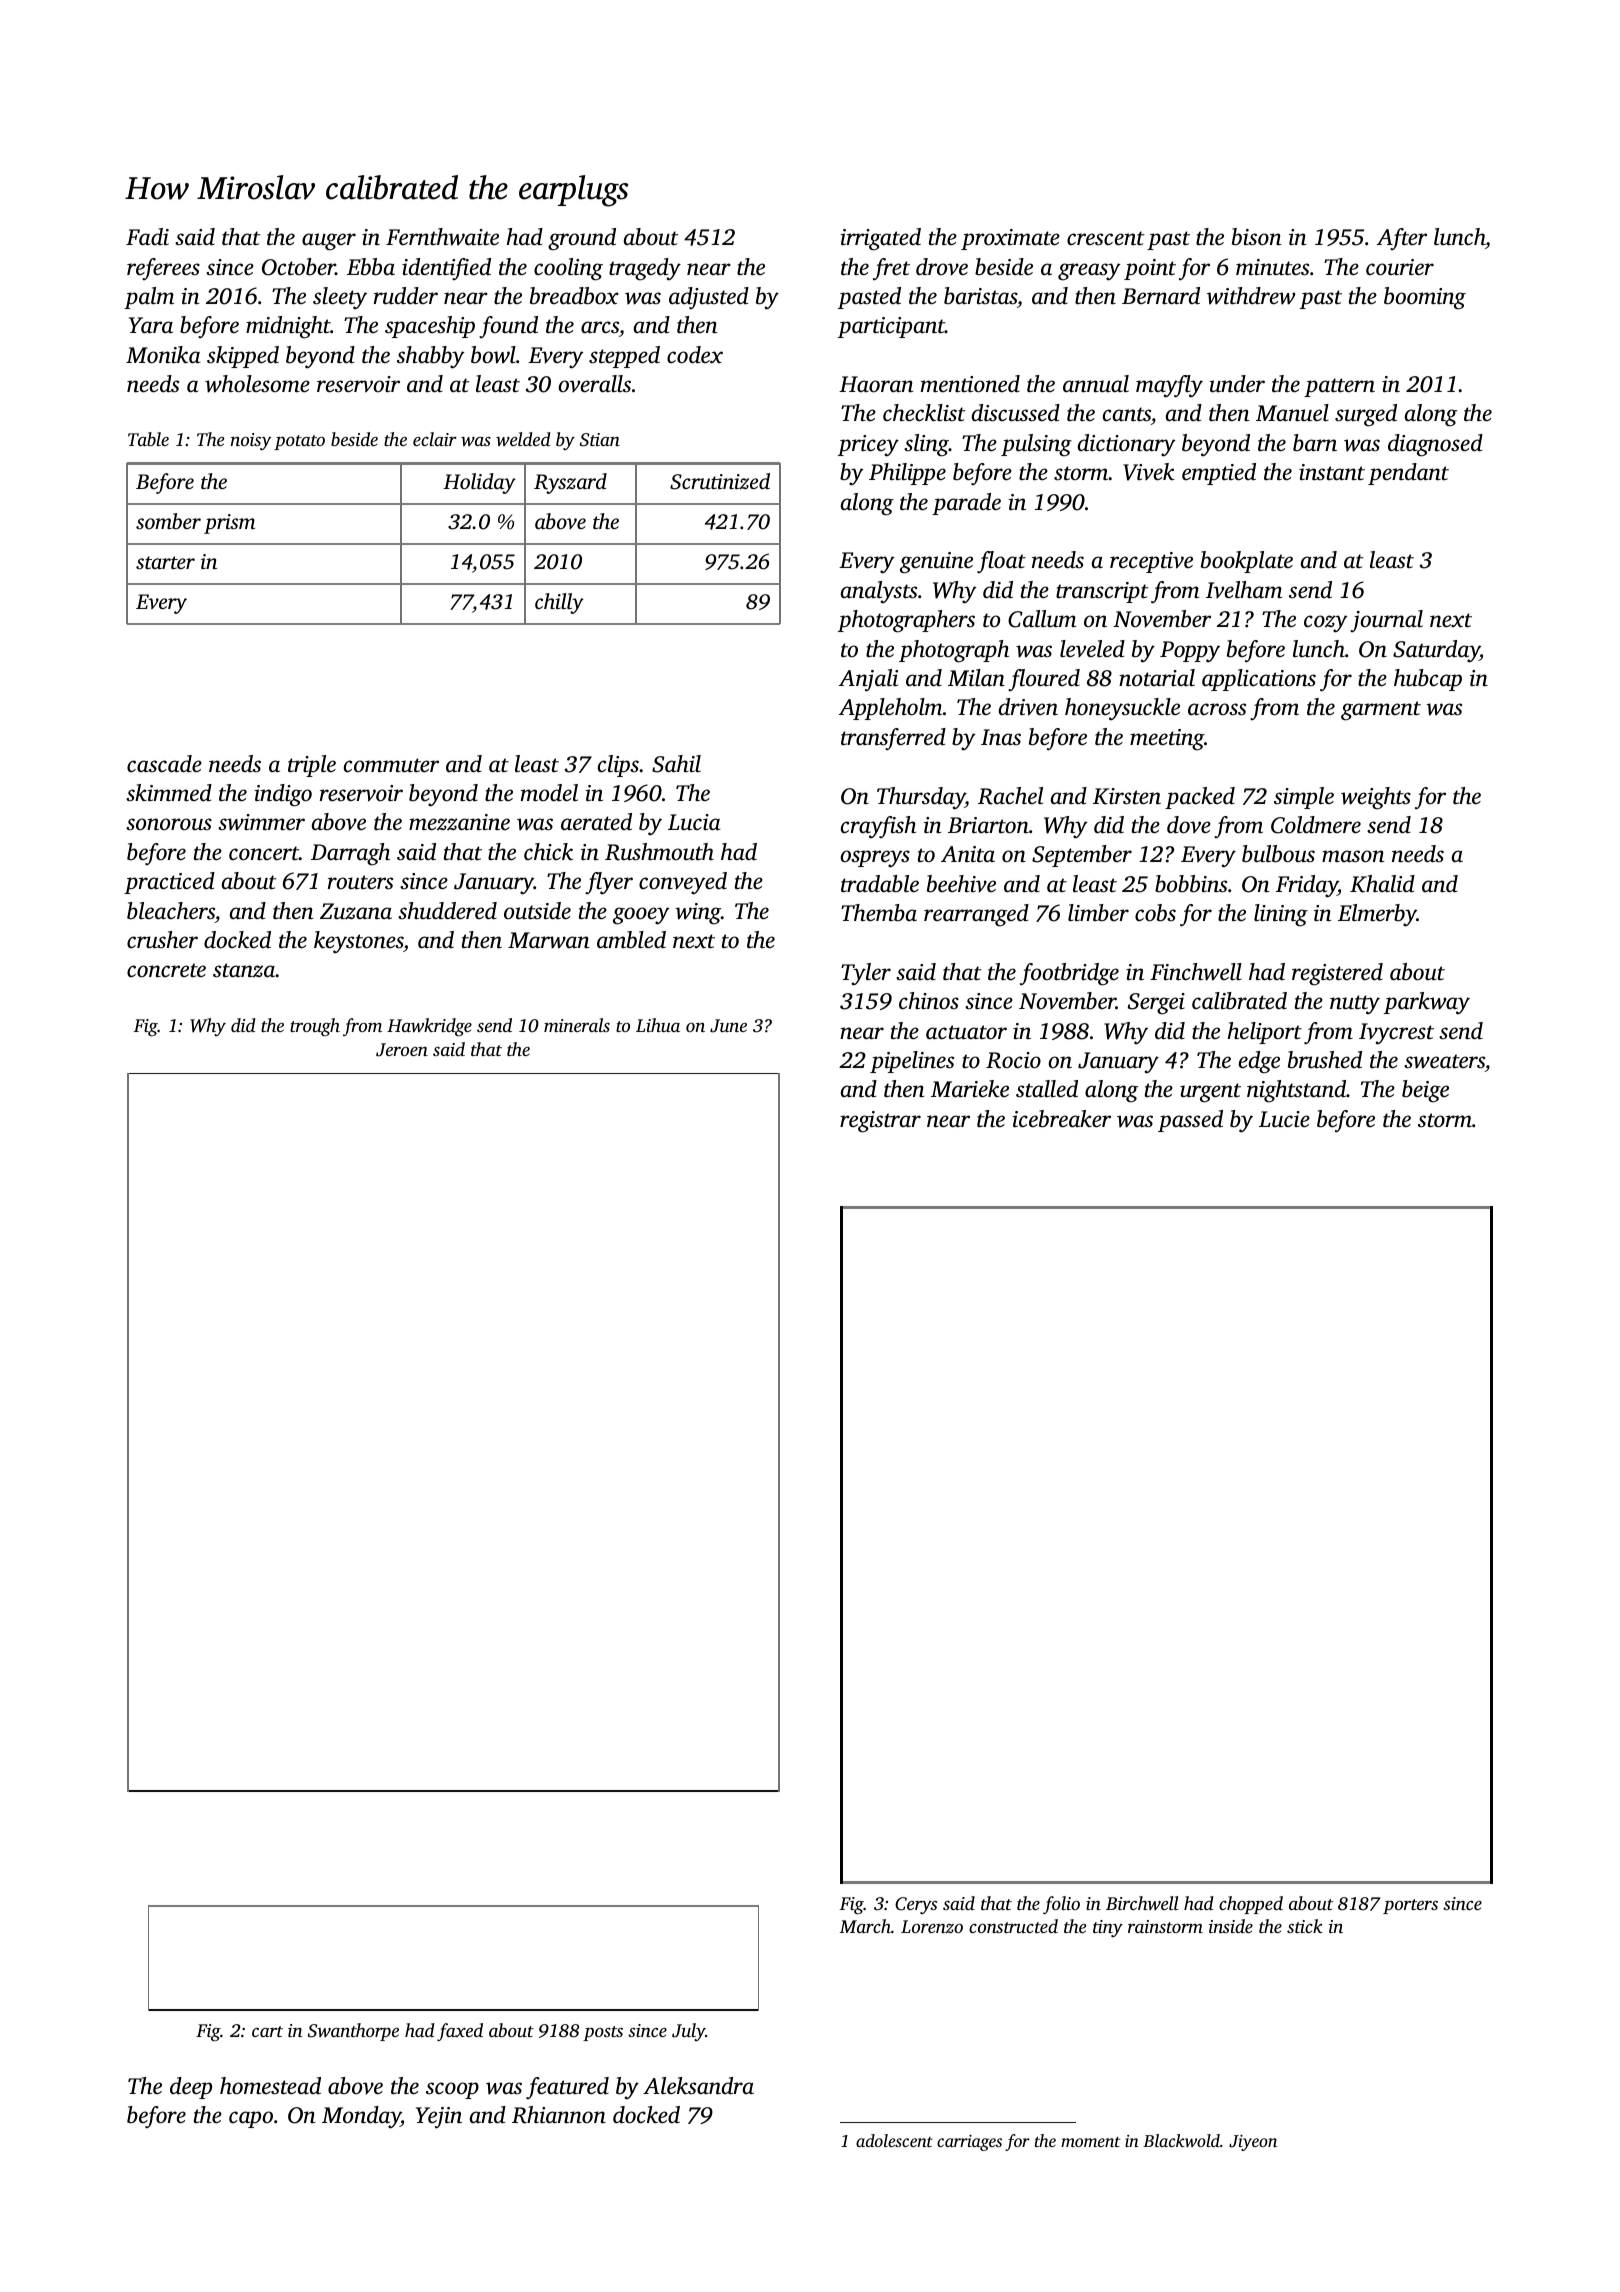 Image resolution: width=1620 pixels, height=2292 pixels. I want to click on registrar, so click(880, 1122).
